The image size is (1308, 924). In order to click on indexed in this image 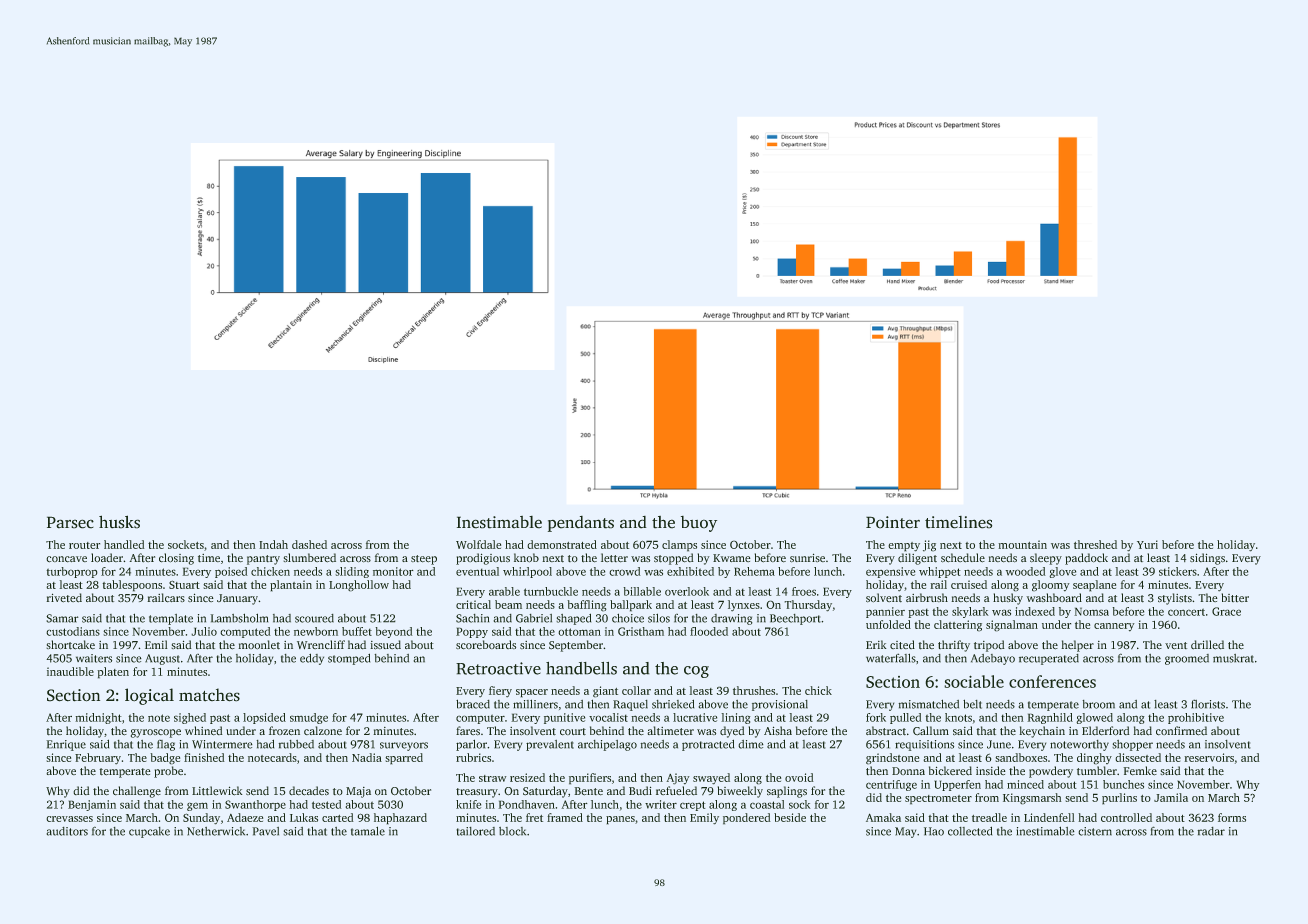, I will do `click(1035, 611)`.
